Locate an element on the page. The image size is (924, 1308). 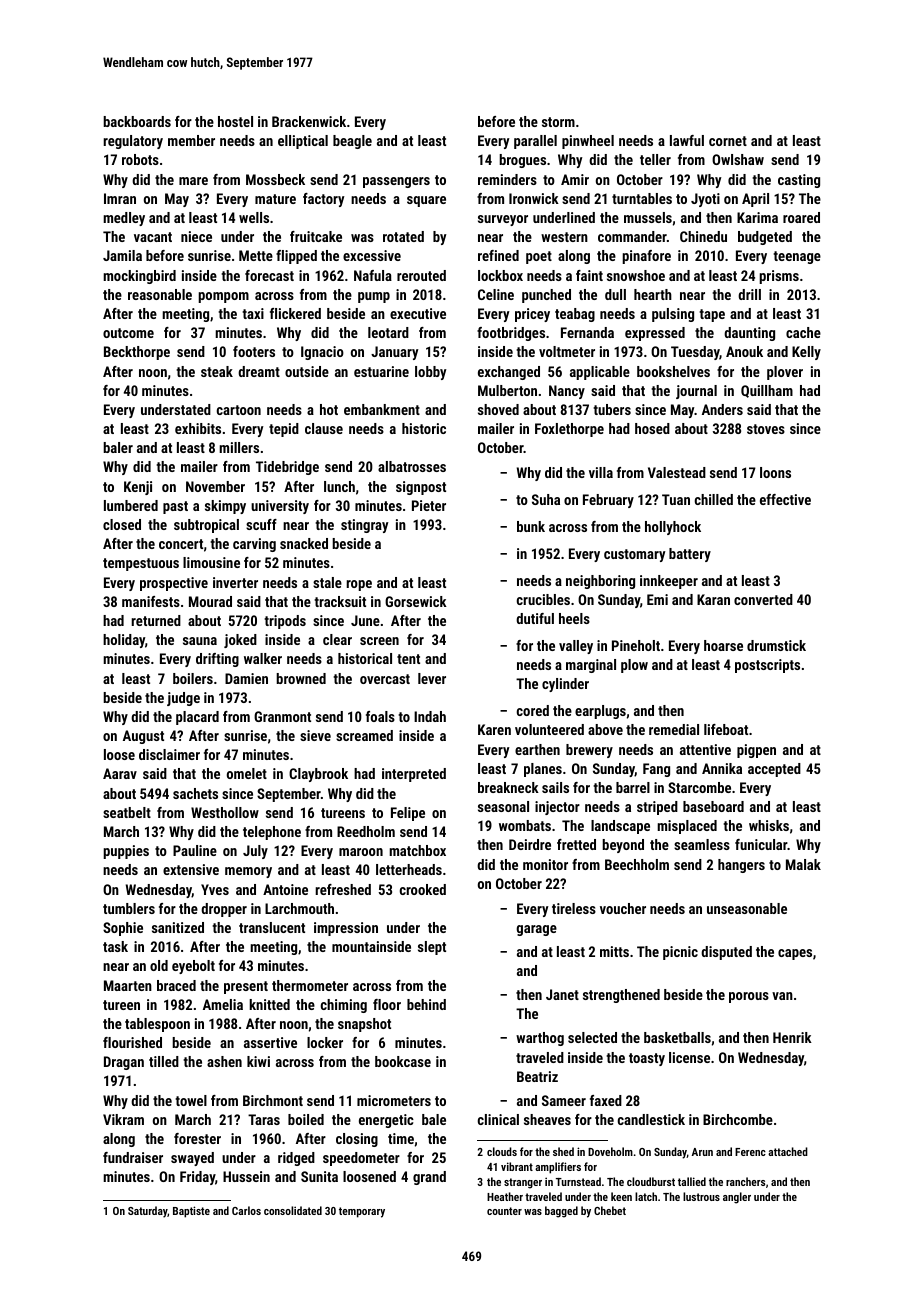
accepted is located at coordinates (774, 770).
